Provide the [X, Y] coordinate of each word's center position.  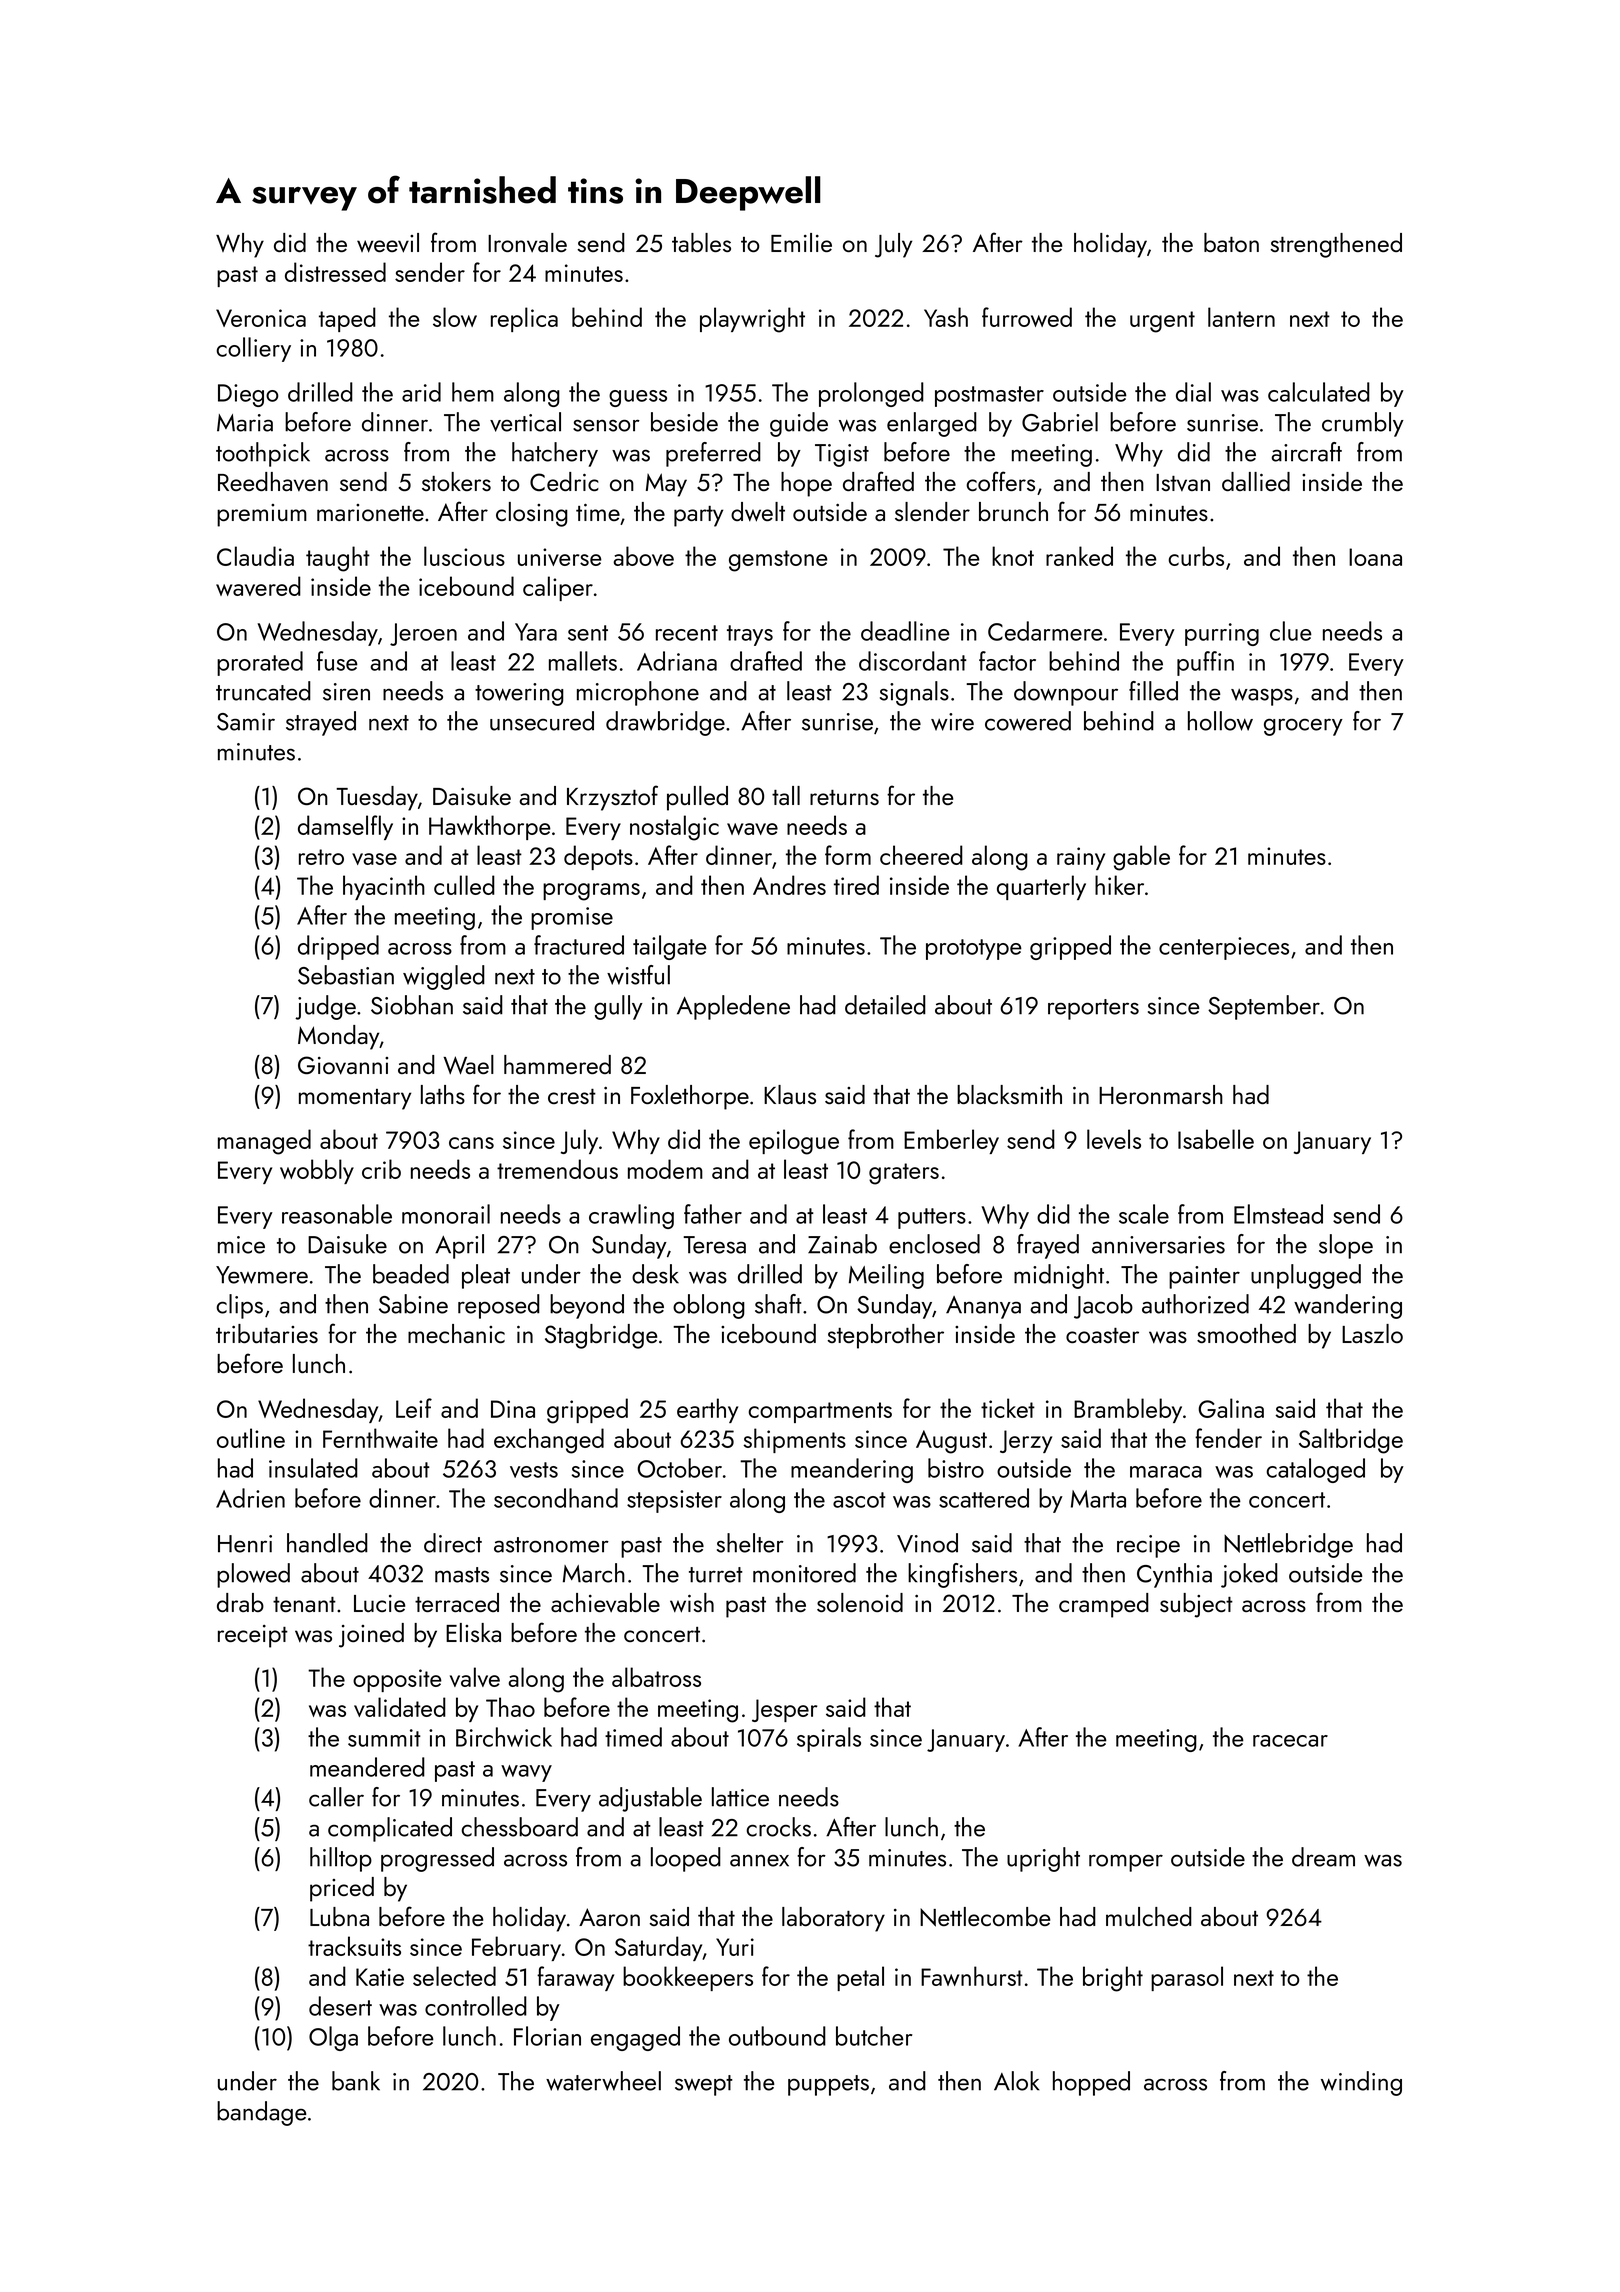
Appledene [733, 1007]
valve [475, 1677]
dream [1323, 1857]
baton [1231, 242]
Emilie [801, 242]
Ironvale [527, 242]
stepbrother [886, 1336]
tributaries [267, 1333]
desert [340, 2006]
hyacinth [384, 887]
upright [1043, 1859]
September [1264, 1007]
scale [1144, 1214]
